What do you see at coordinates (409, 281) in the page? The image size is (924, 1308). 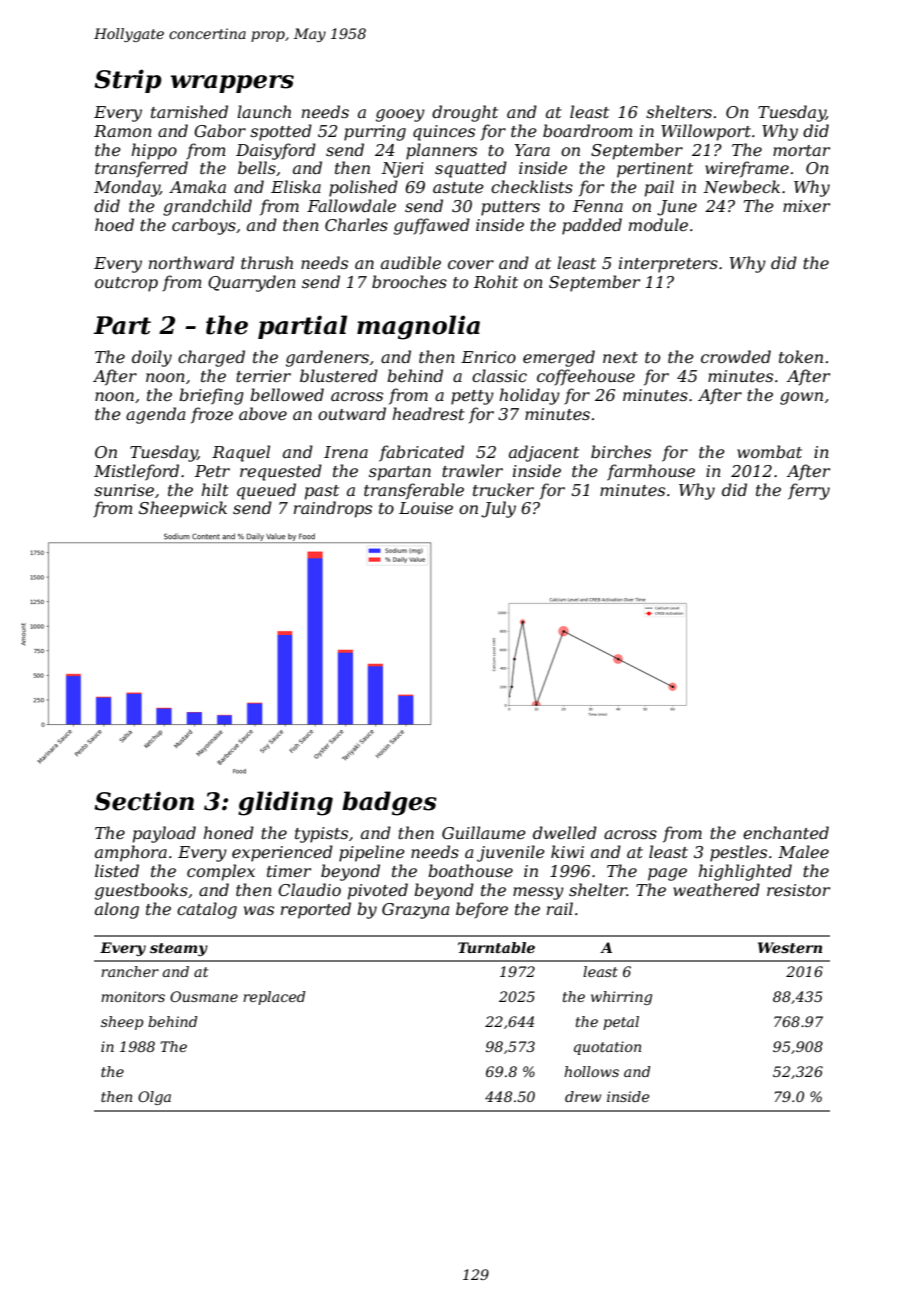 I see `brooches` at bounding box center [409, 281].
